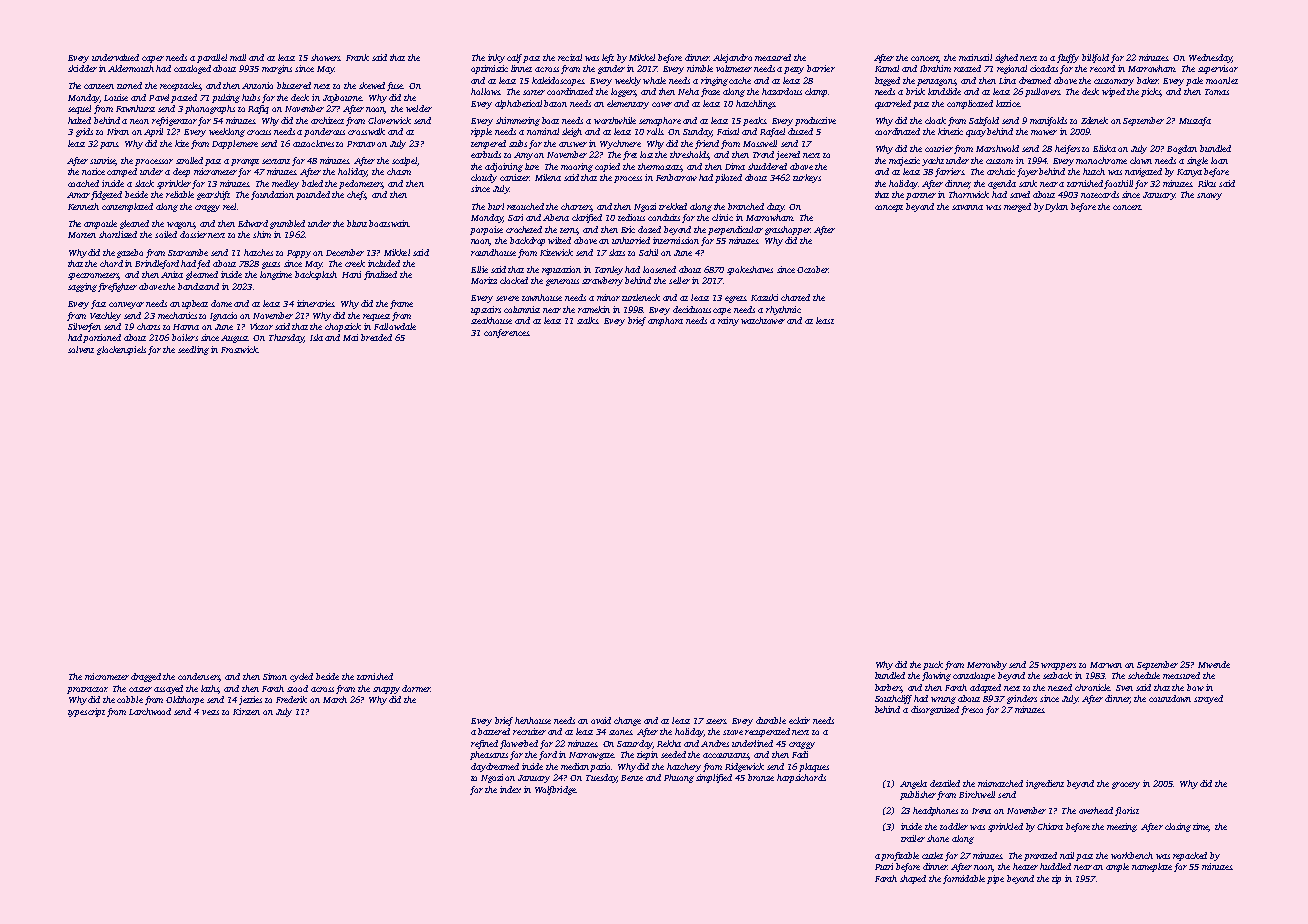 This page has height=924, width=1308. I want to click on conferences, so click(506, 333).
